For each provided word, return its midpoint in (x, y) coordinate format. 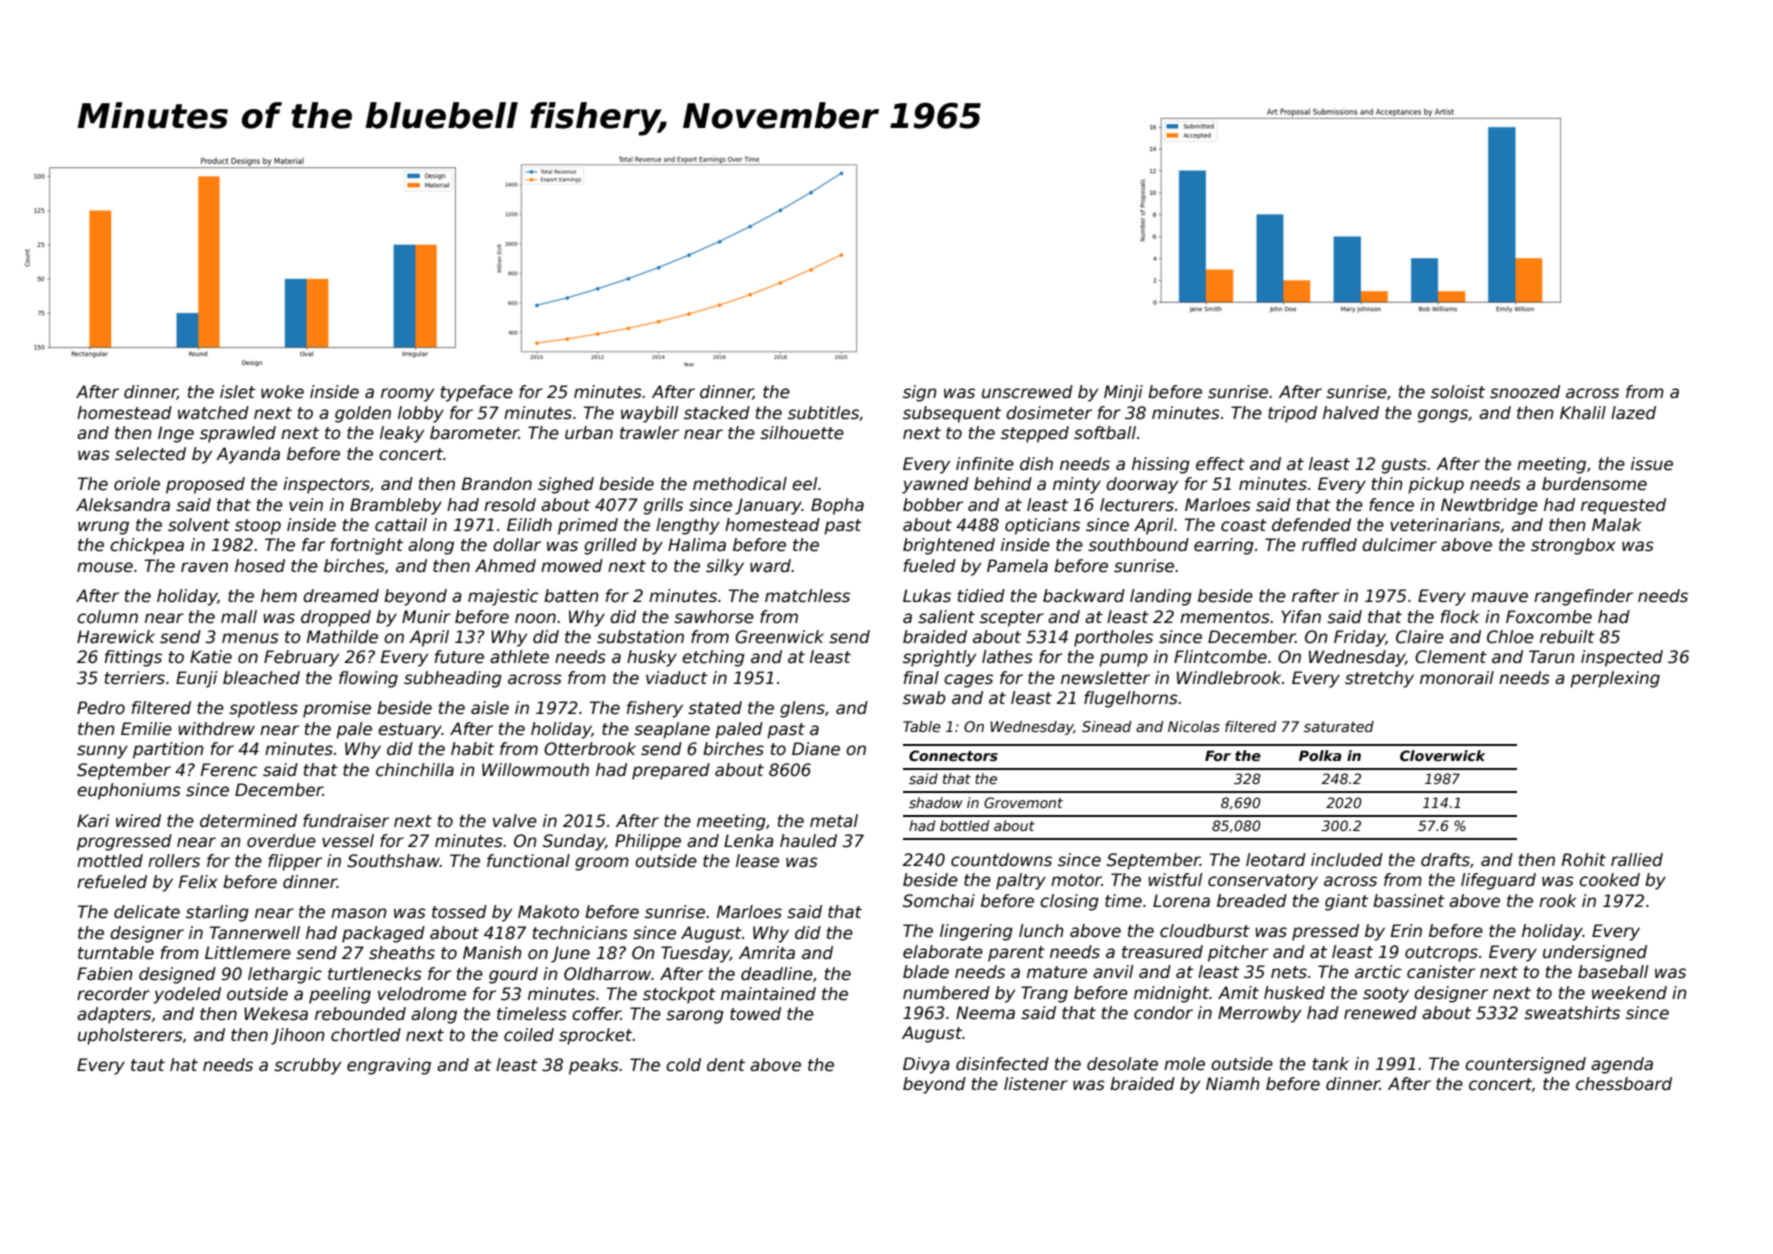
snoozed (1525, 392)
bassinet (1409, 901)
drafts (1445, 860)
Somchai (939, 901)
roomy (407, 395)
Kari (93, 821)
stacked (717, 413)
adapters (114, 1015)
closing (1069, 902)
